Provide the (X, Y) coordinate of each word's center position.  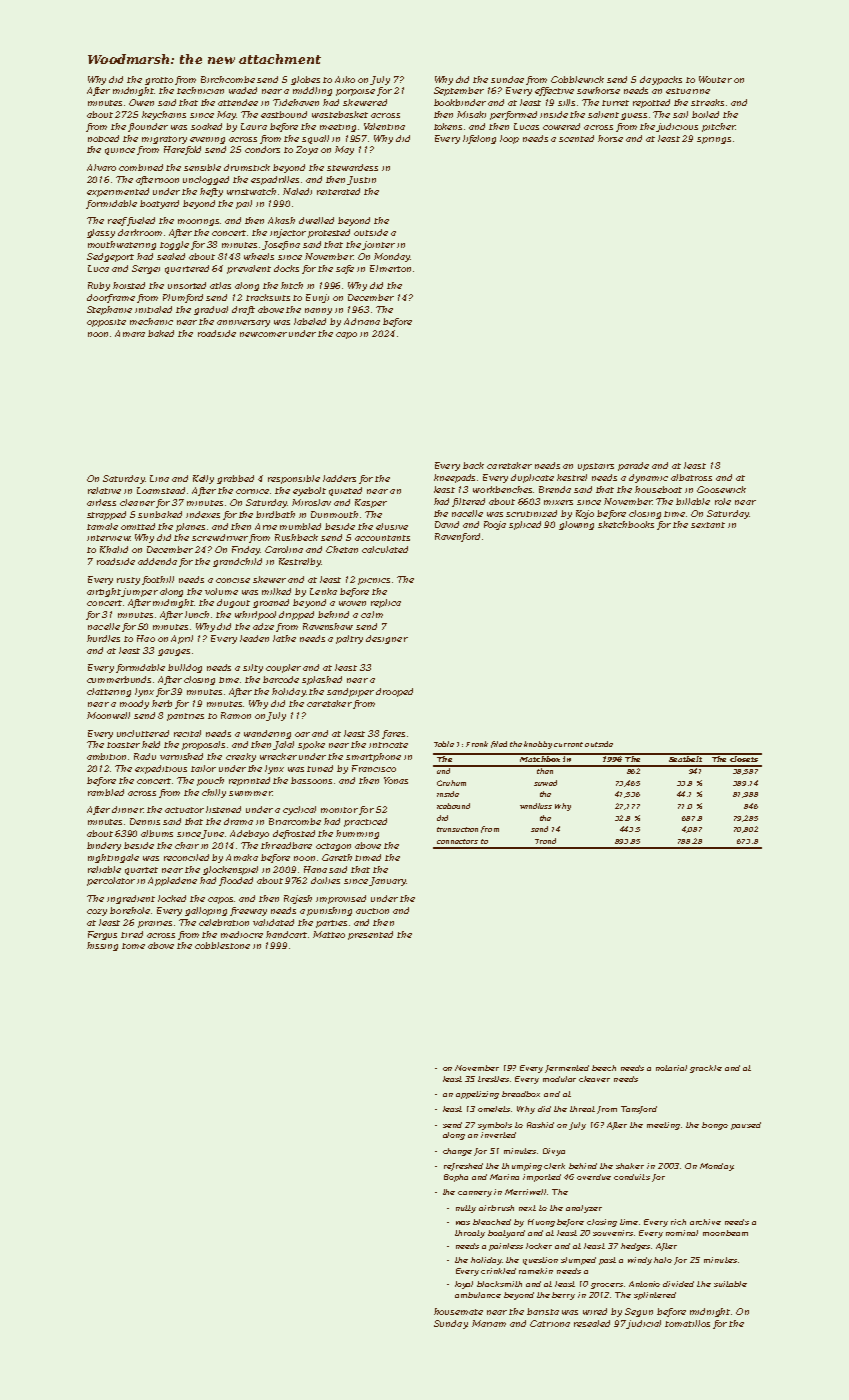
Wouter (715, 79)
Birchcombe (228, 79)
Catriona (550, 1323)
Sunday (450, 1324)
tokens (448, 126)
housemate (458, 1311)
